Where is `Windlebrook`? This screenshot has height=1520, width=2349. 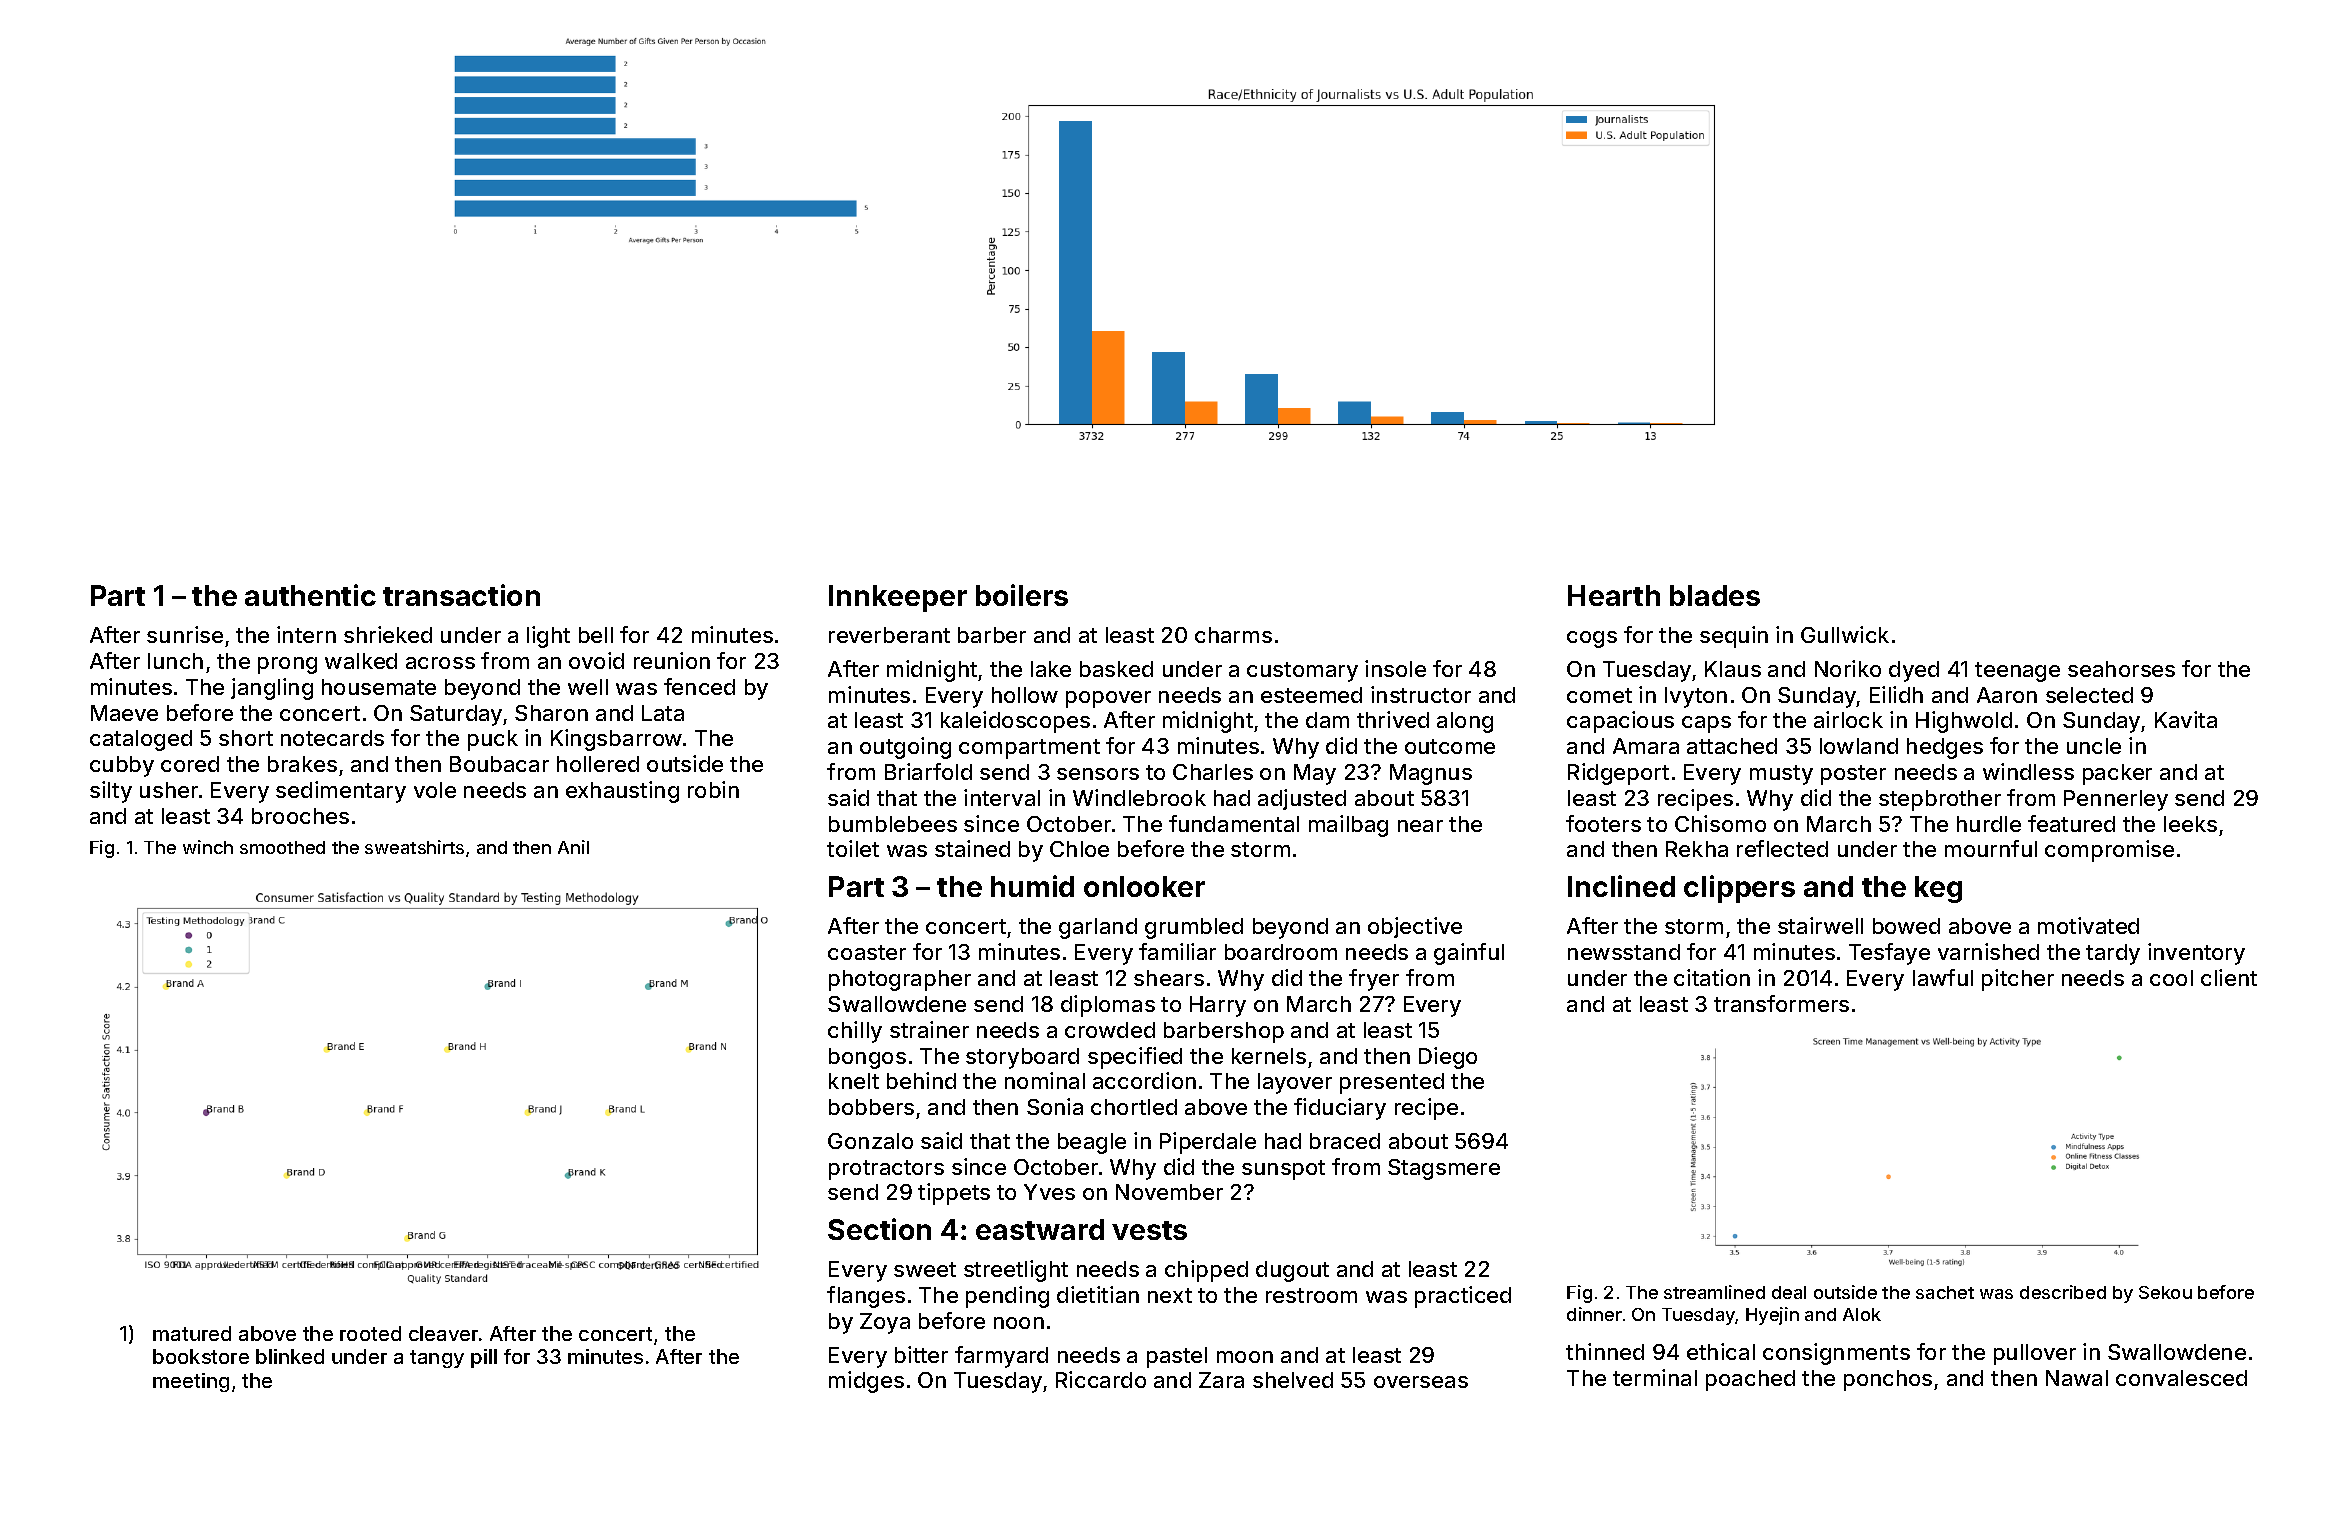 Windlebrook is located at coordinates (1139, 797).
